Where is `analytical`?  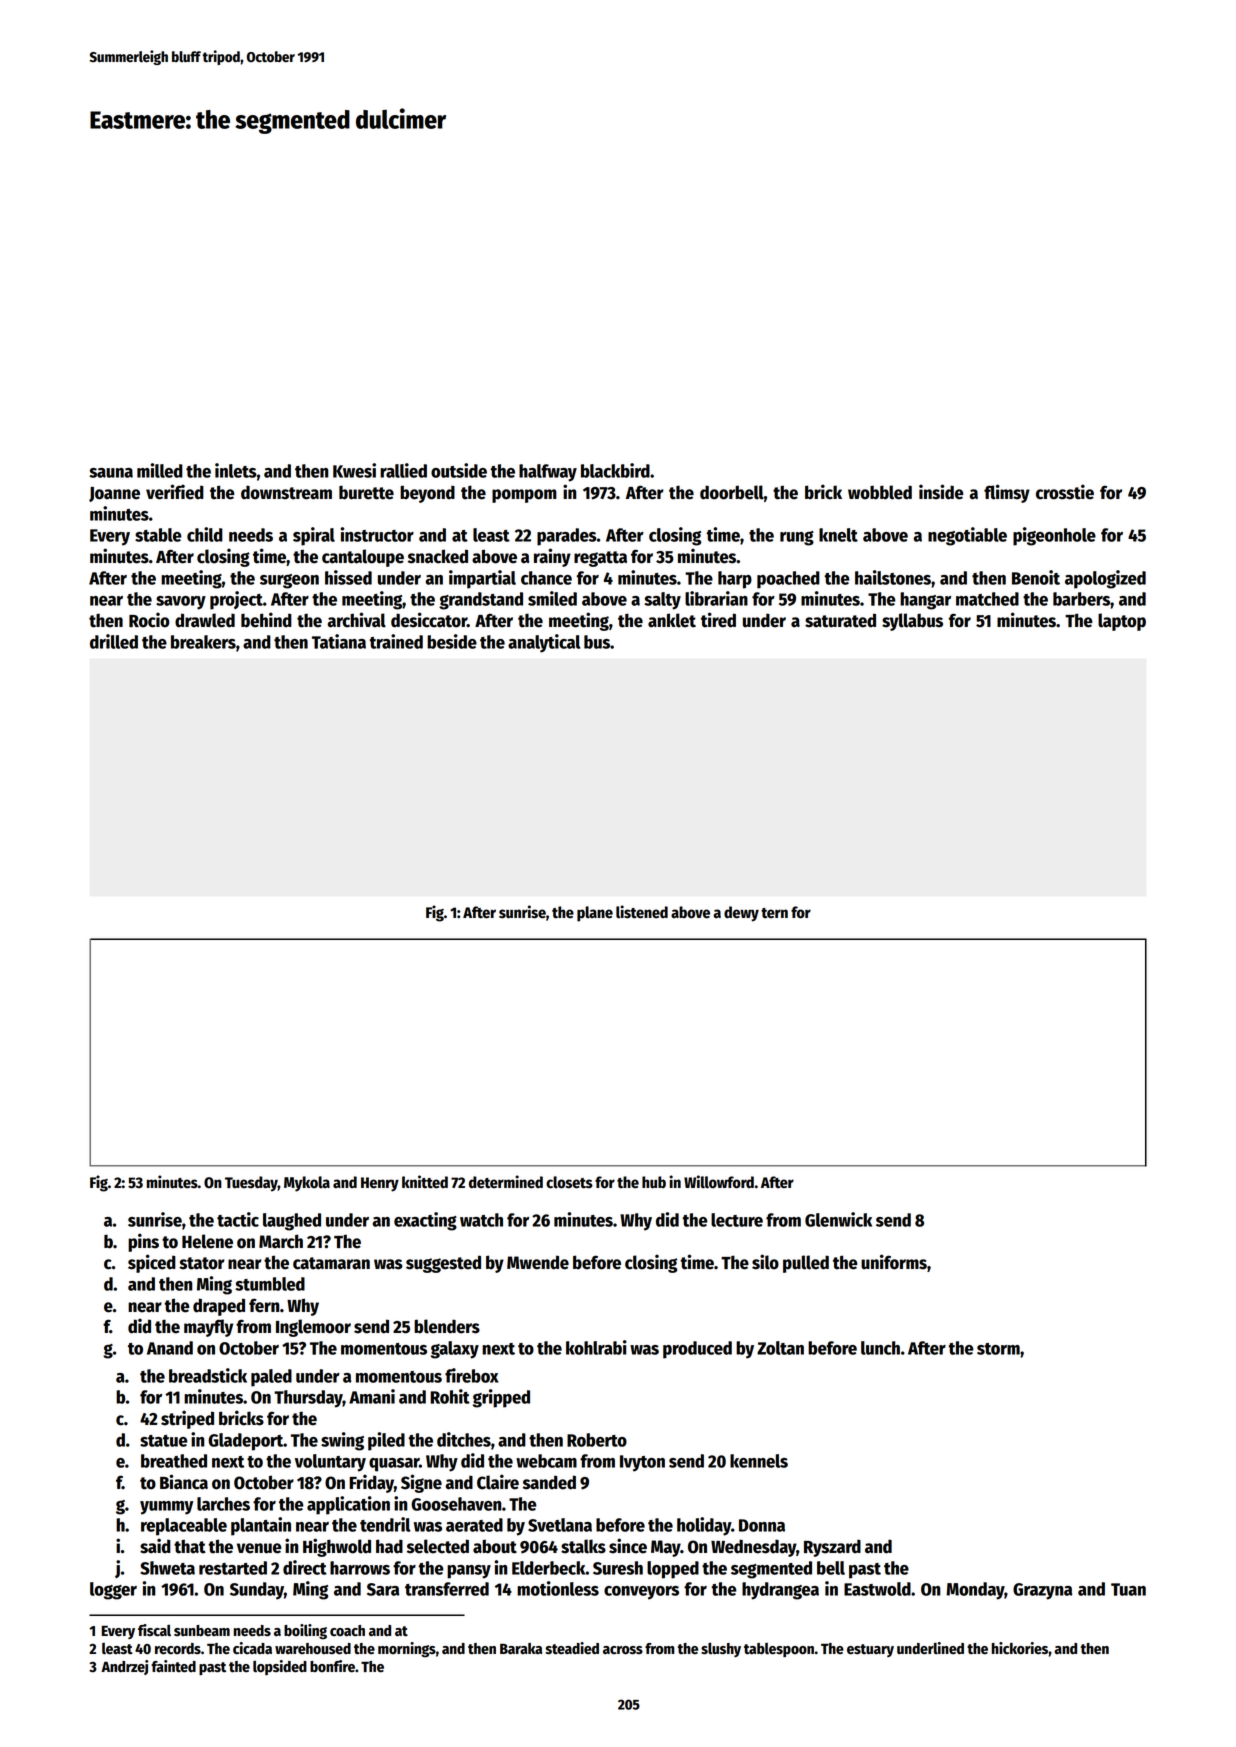
analytical is located at coordinates (544, 643).
